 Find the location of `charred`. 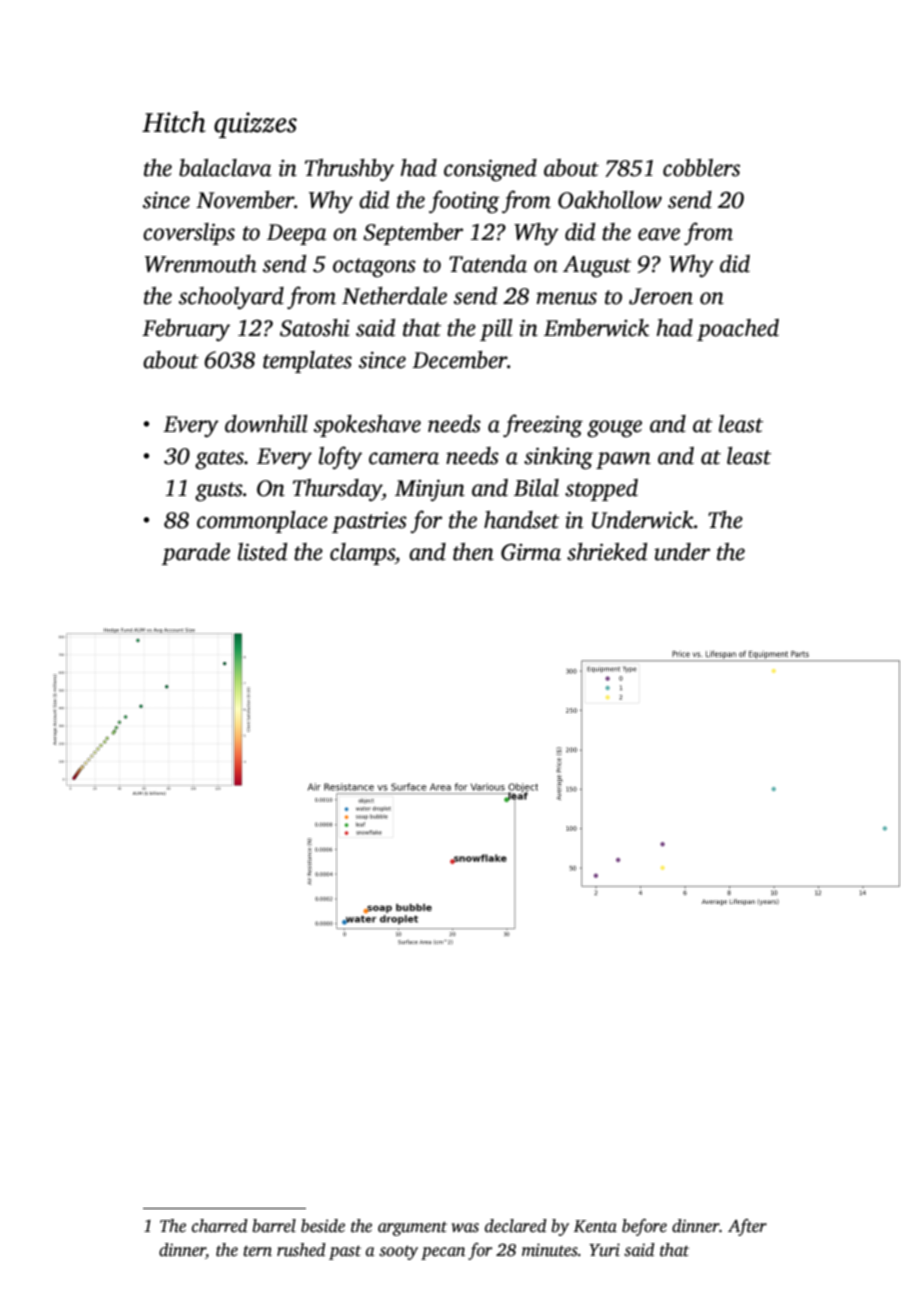

charred is located at coordinates (220, 1226).
